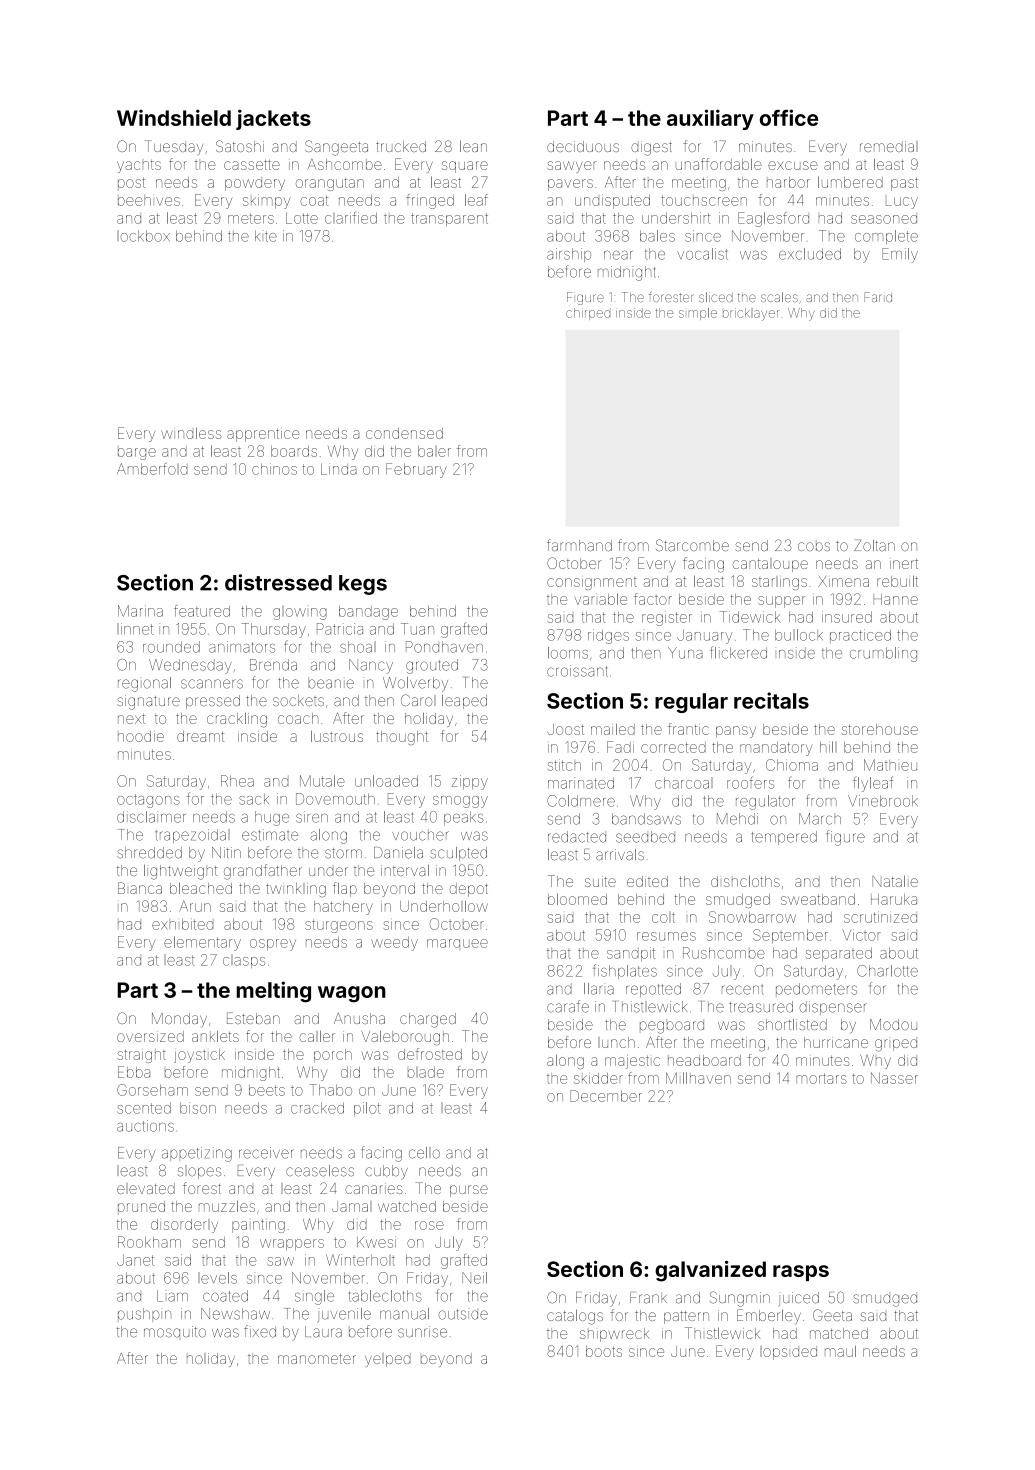  What do you see at coordinates (401, 146) in the page?
I see `trucked` at bounding box center [401, 146].
